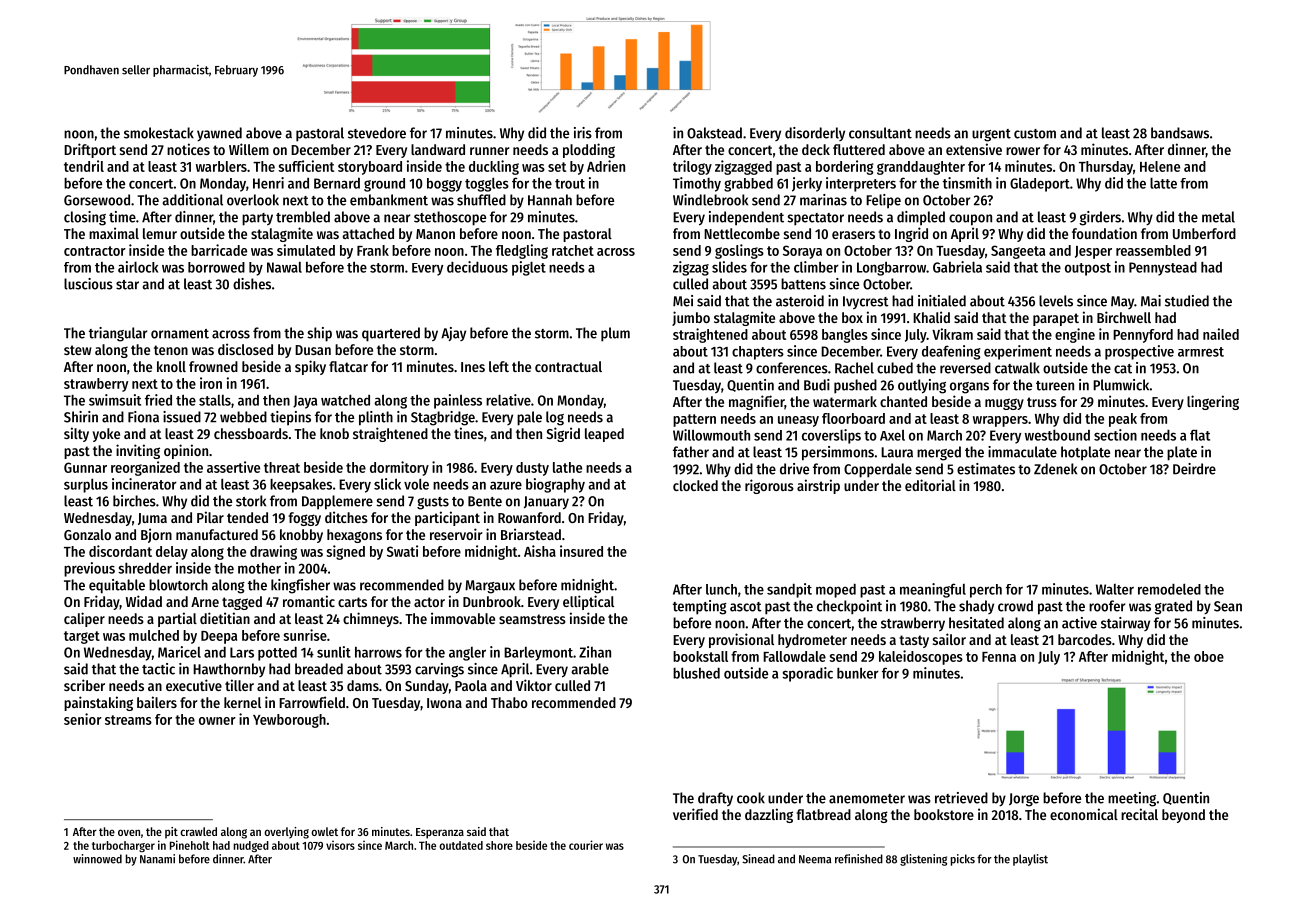 The width and height of the screenshot is (1308, 924). I want to click on previous, so click(89, 569).
